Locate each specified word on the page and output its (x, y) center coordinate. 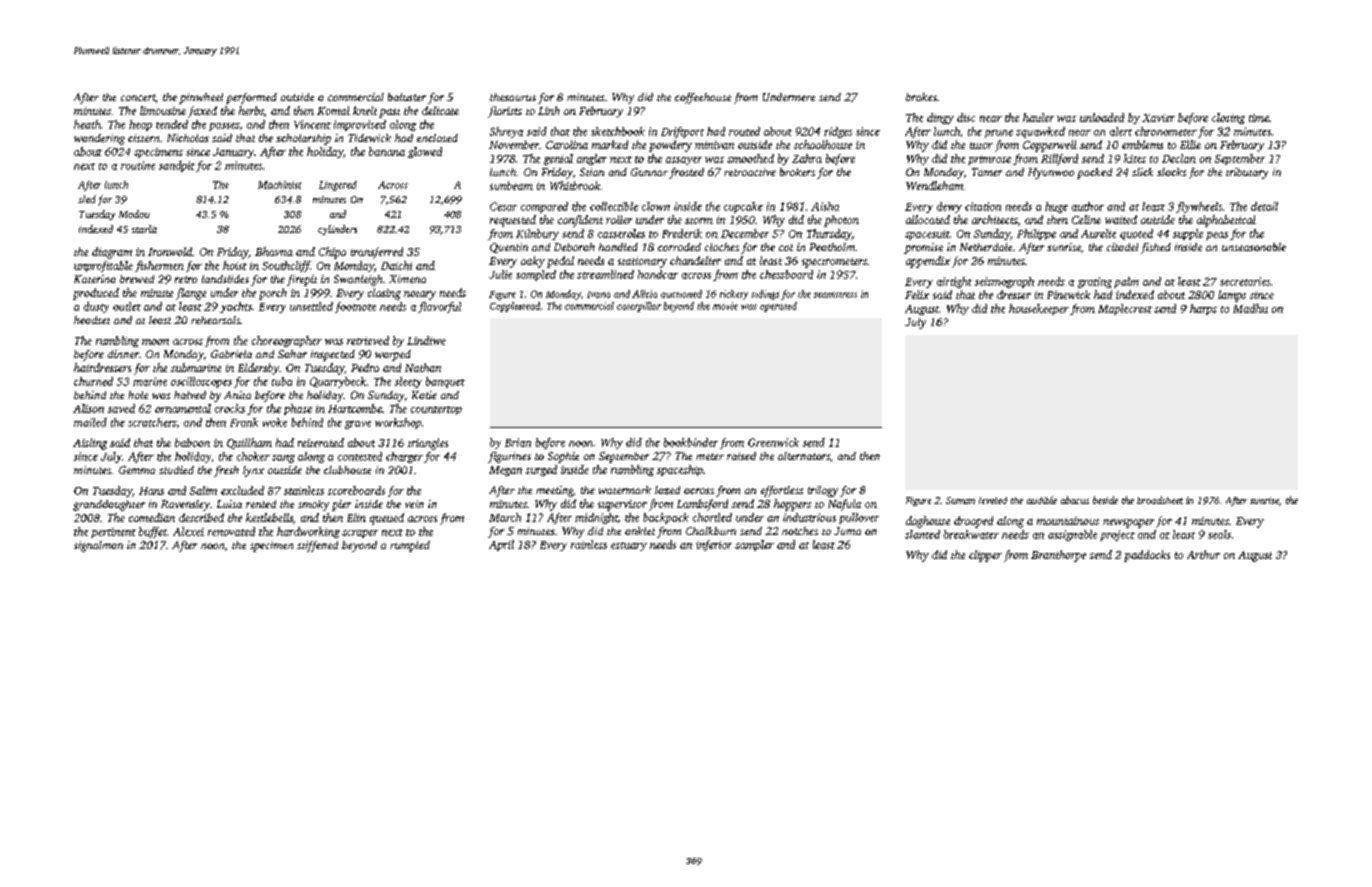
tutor (981, 145)
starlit (144, 229)
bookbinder (691, 442)
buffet (153, 532)
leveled (993, 500)
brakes (921, 97)
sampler (754, 545)
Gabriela (231, 354)
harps (1203, 309)
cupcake (743, 207)
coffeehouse (703, 98)
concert (138, 97)
